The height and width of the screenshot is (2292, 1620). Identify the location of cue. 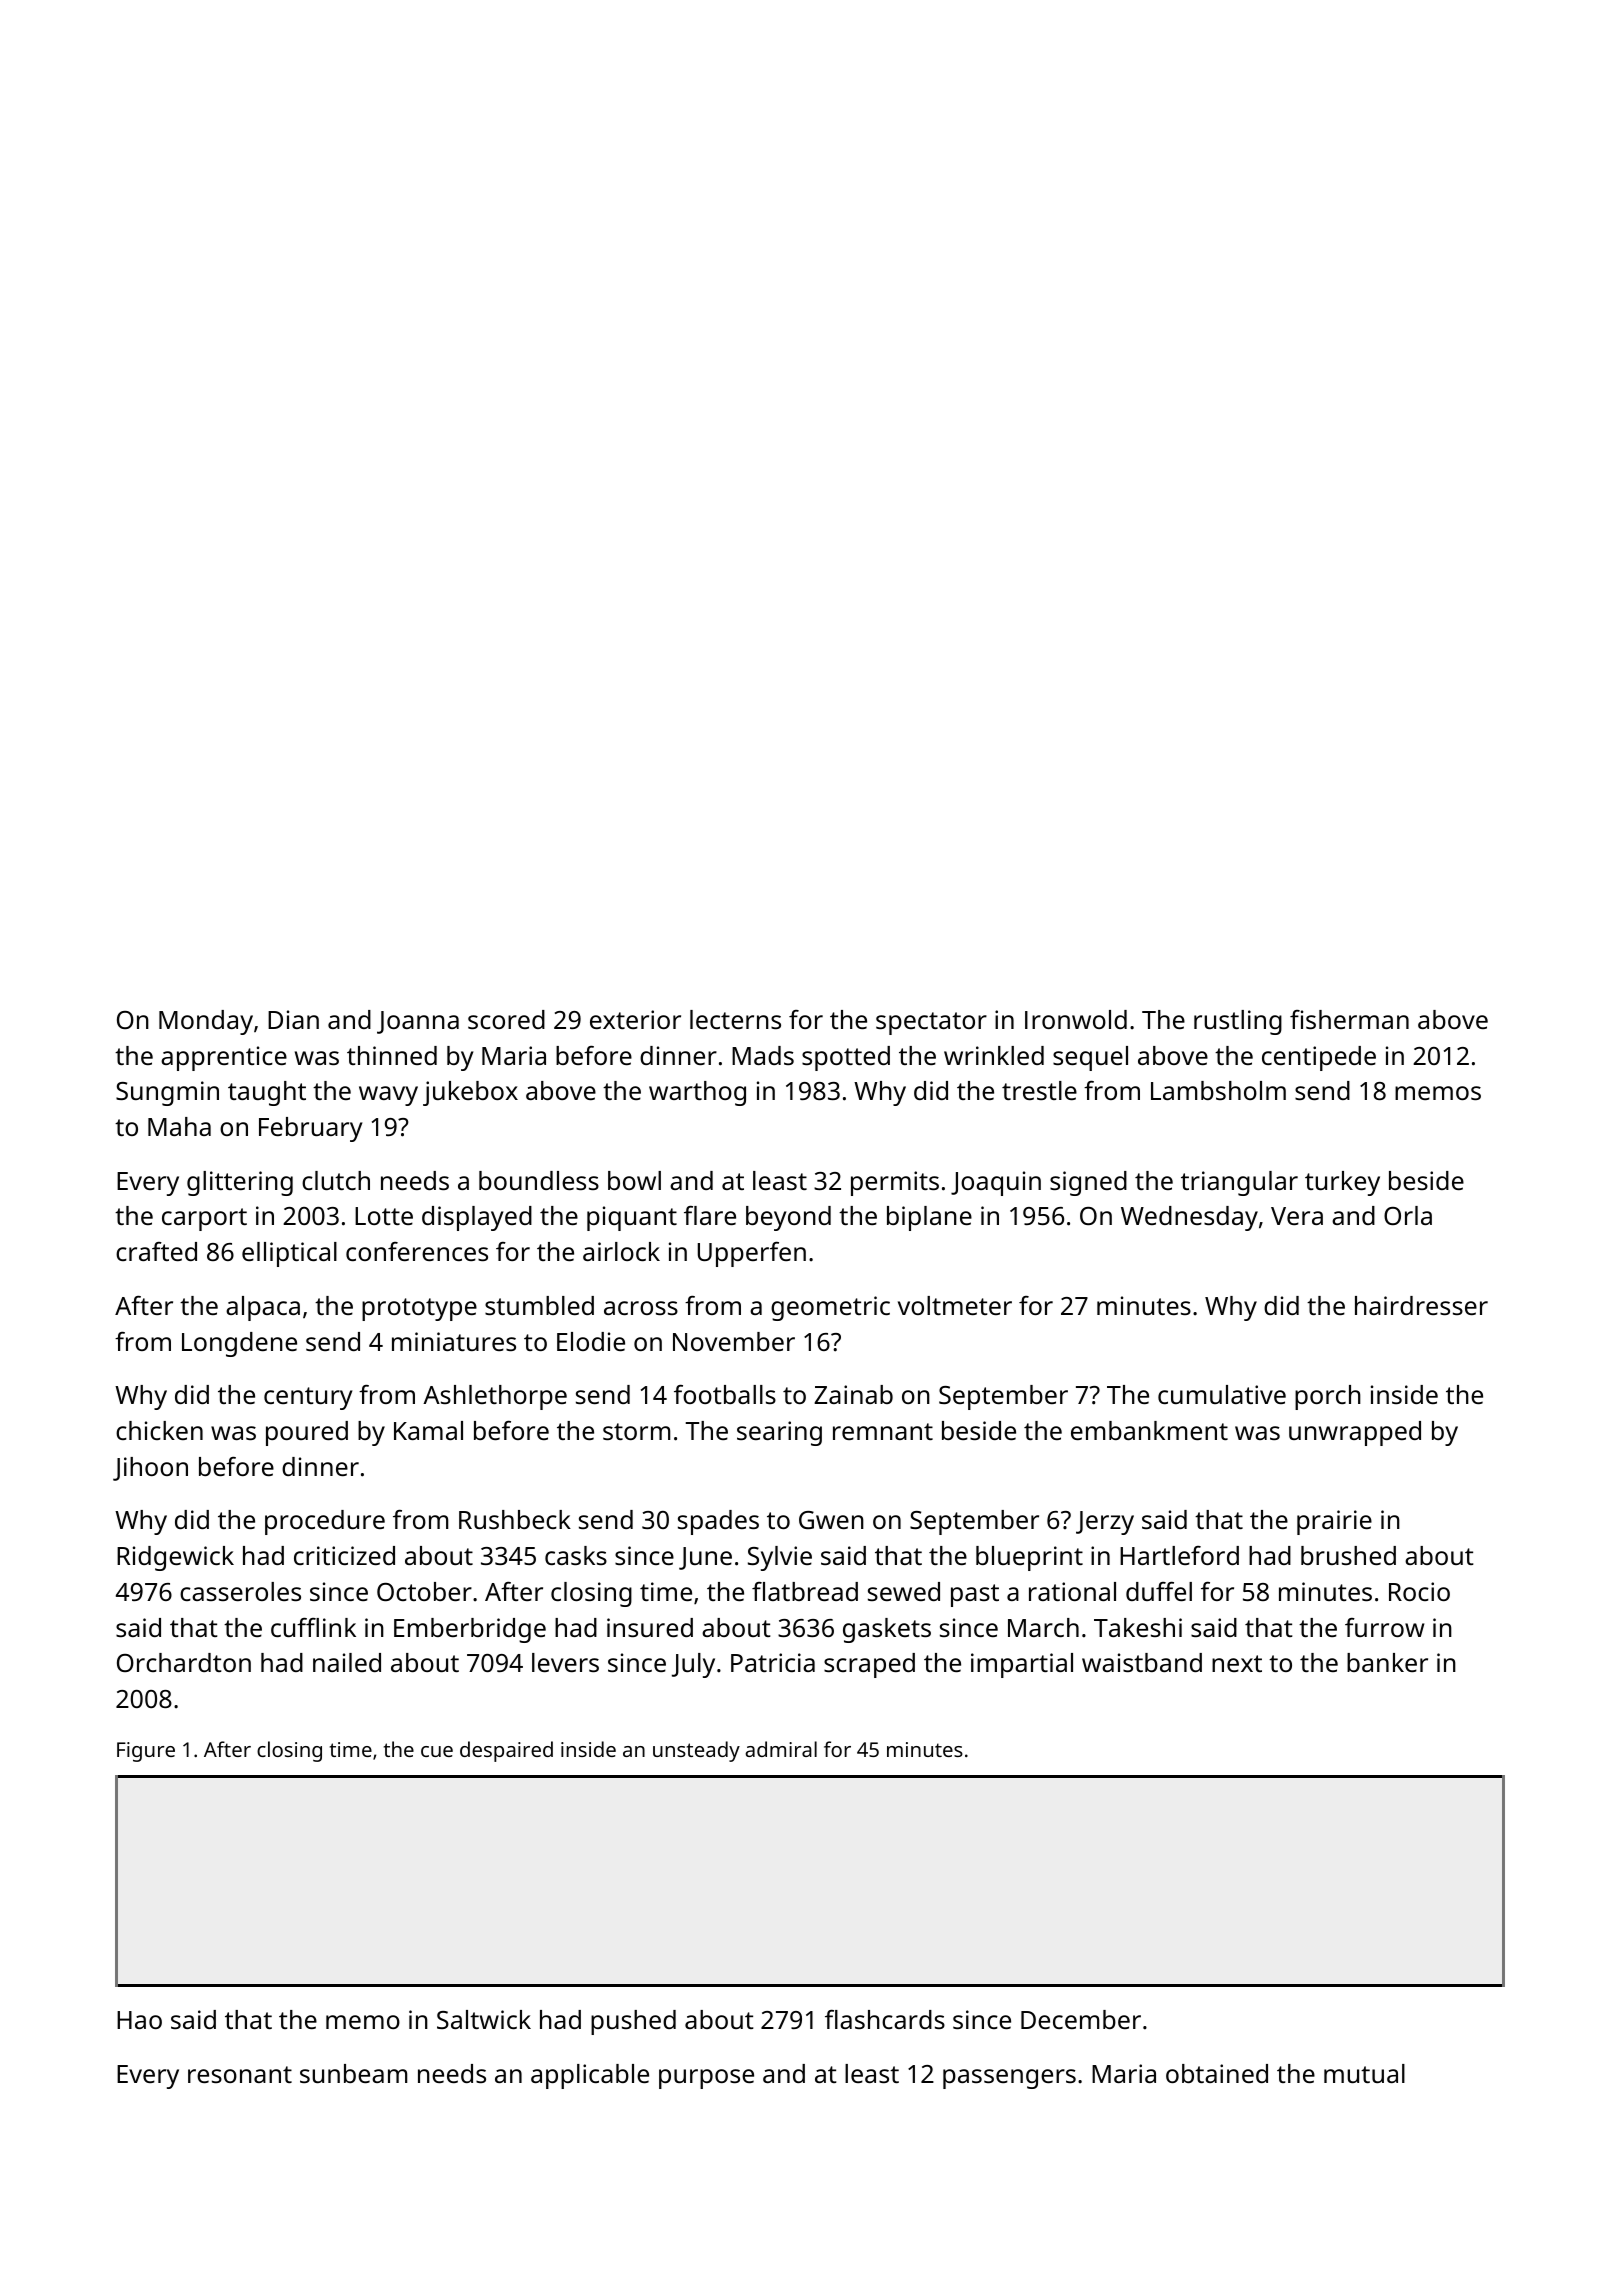
(437, 1751).
